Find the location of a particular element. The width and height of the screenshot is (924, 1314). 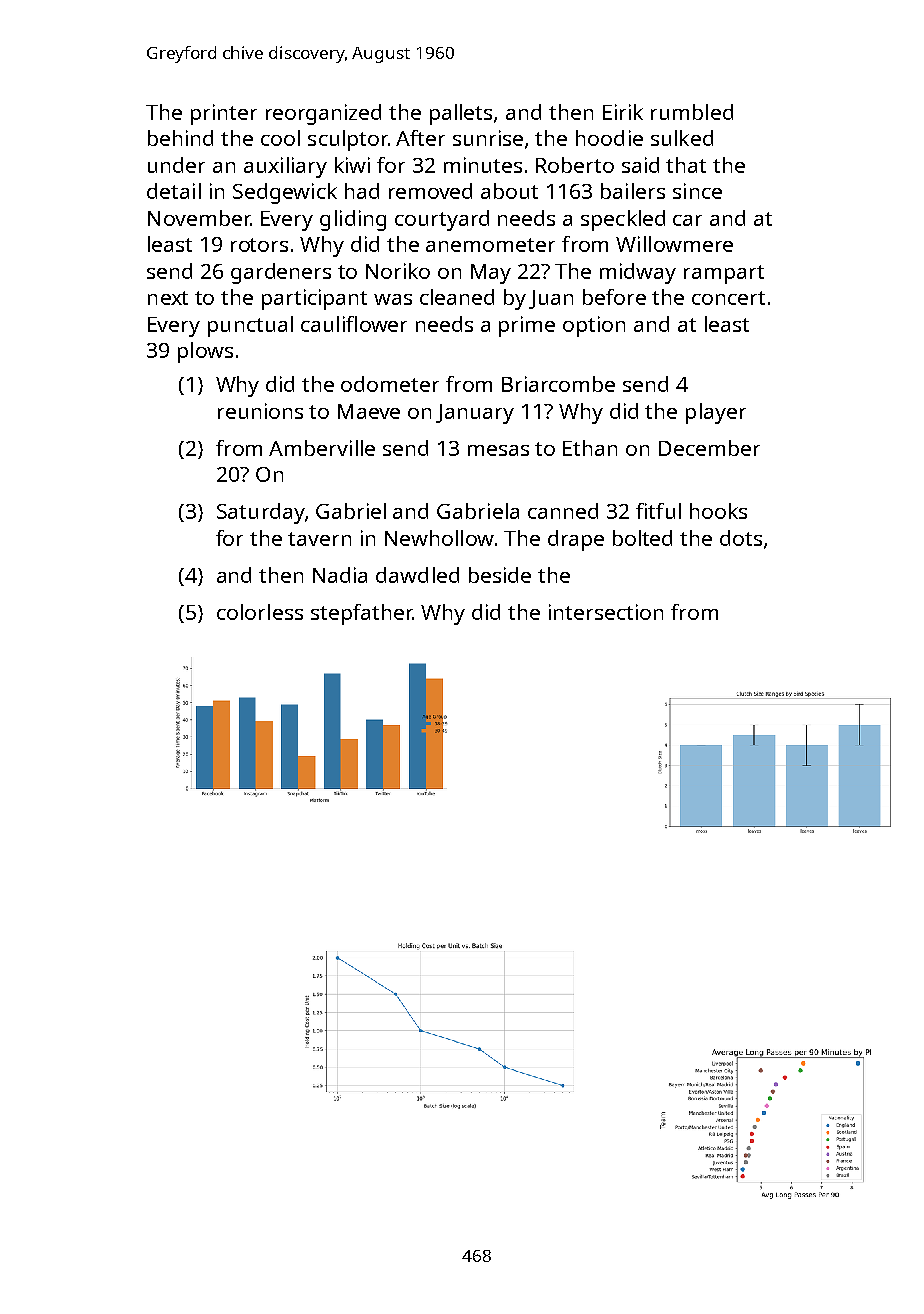

since is located at coordinates (697, 191).
